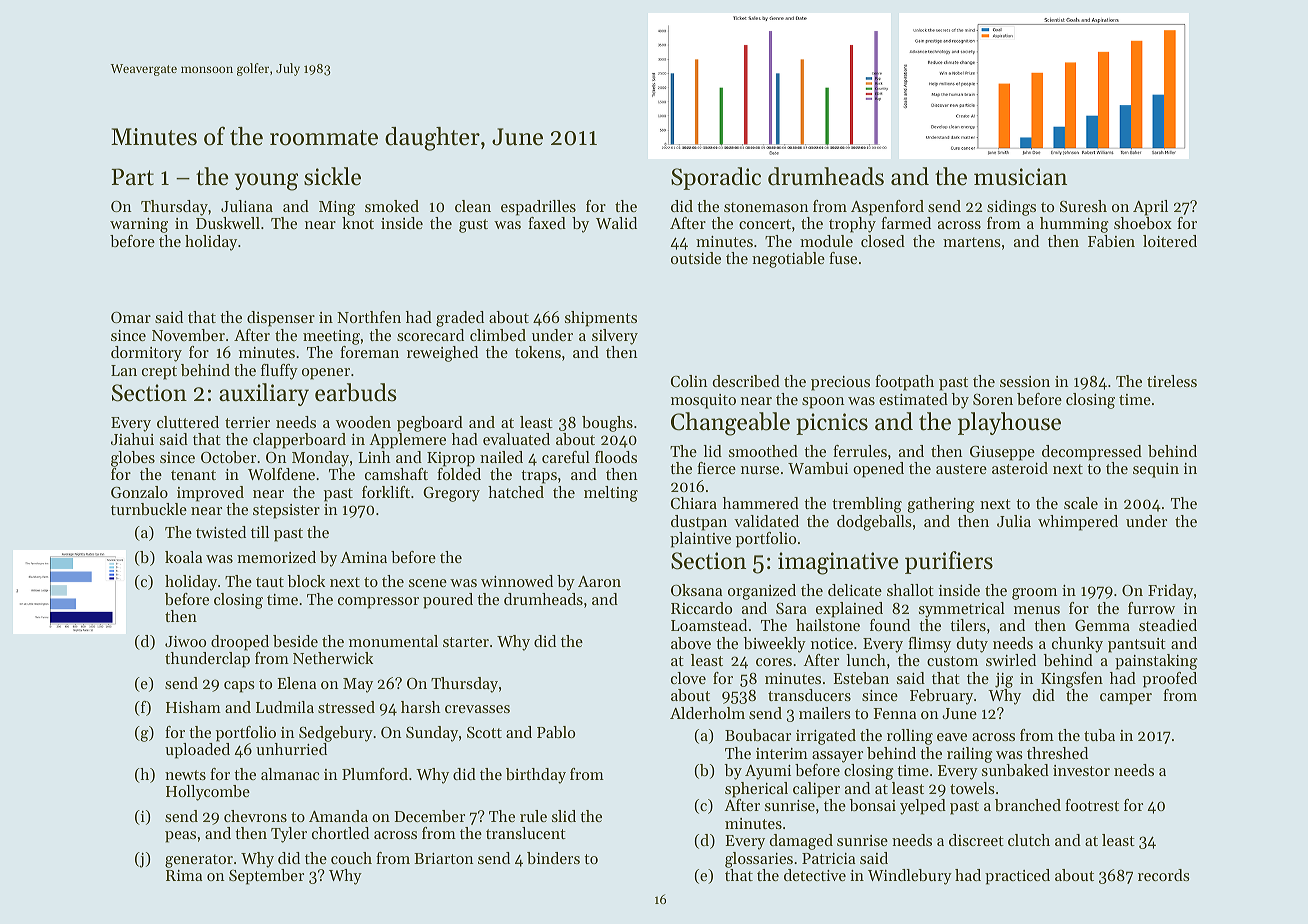 The image size is (1308, 924). I want to click on Rima, so click(184, 875).
